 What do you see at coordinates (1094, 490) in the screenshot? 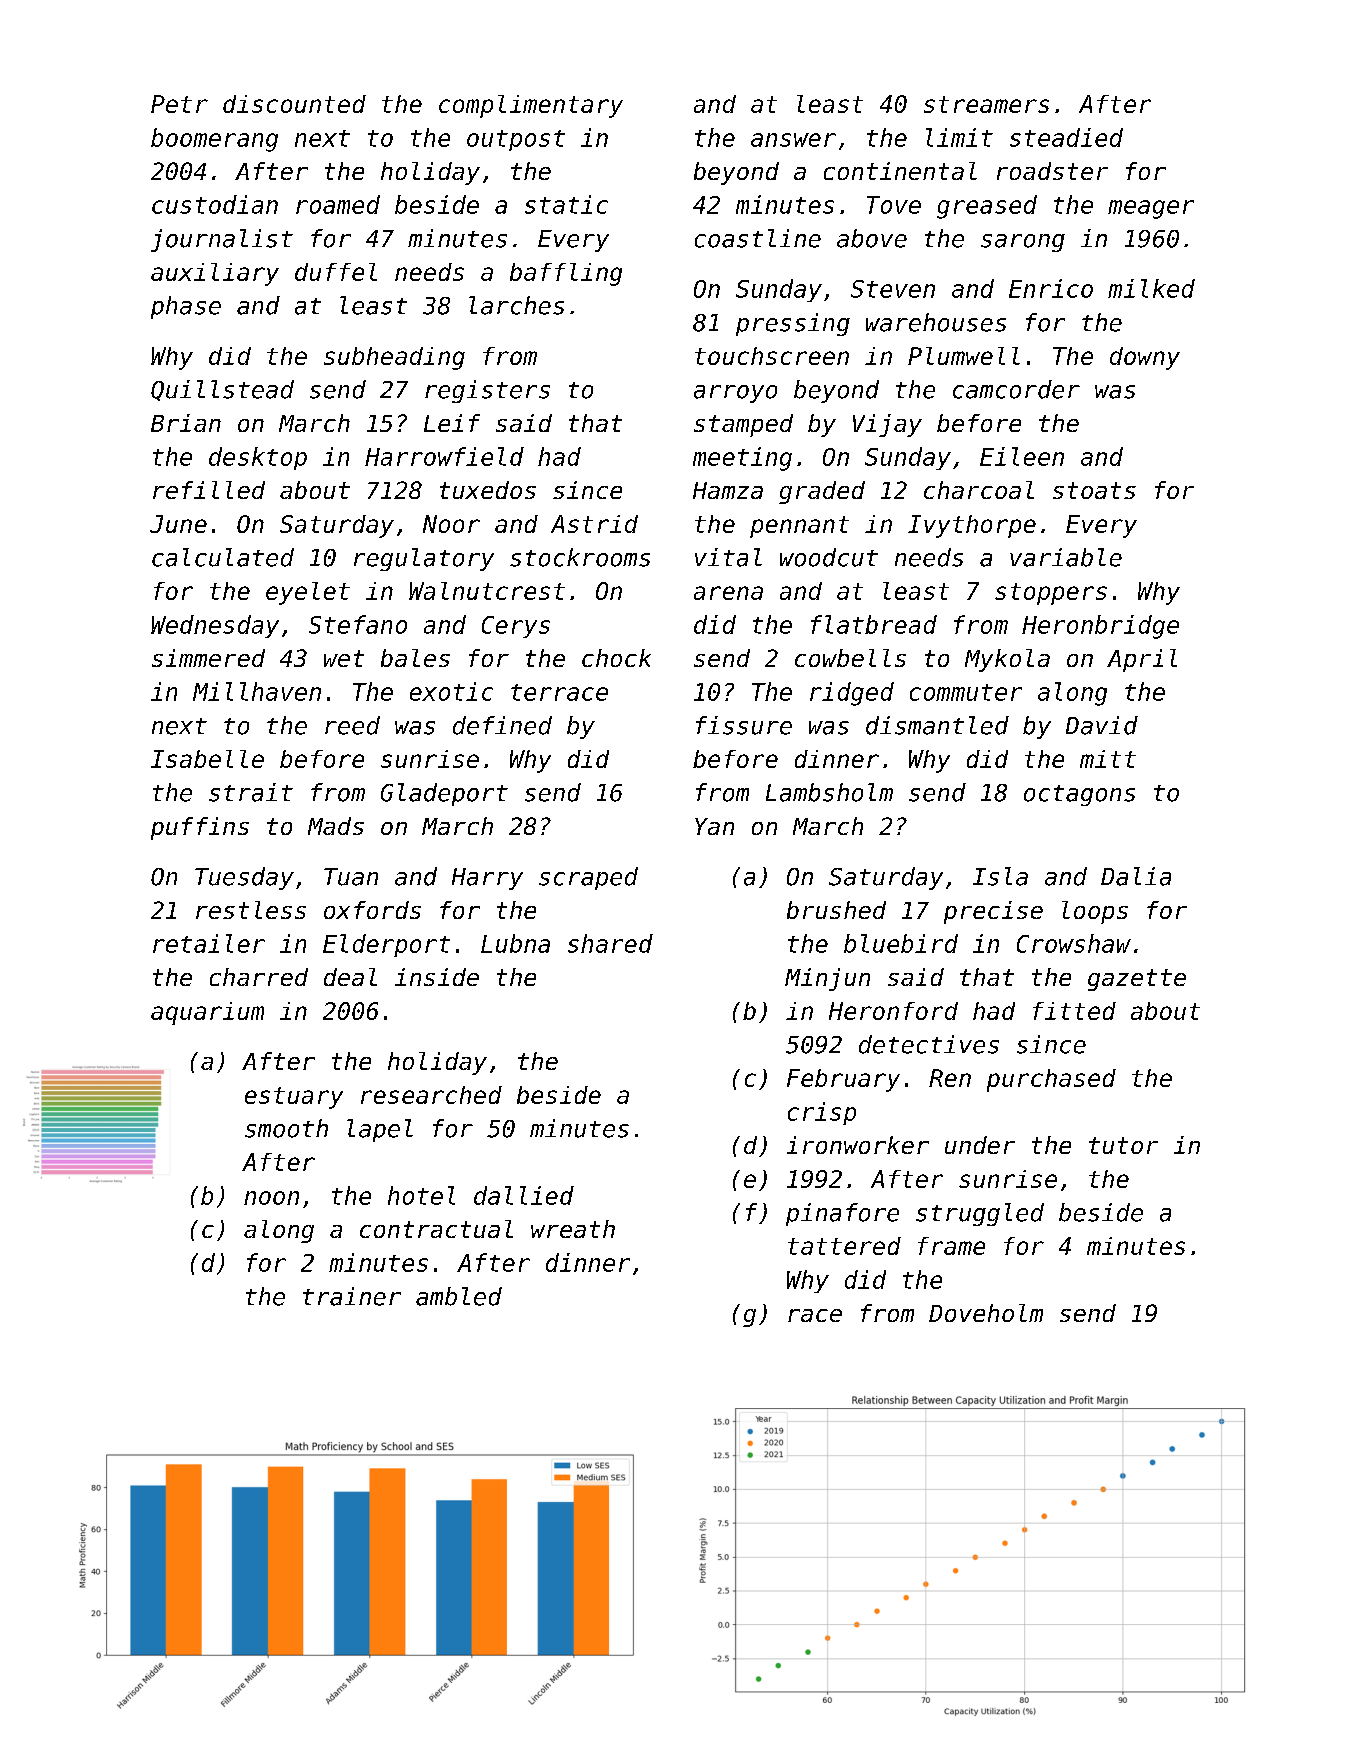
I see `stoats` at bounding box center [1094, 490].
